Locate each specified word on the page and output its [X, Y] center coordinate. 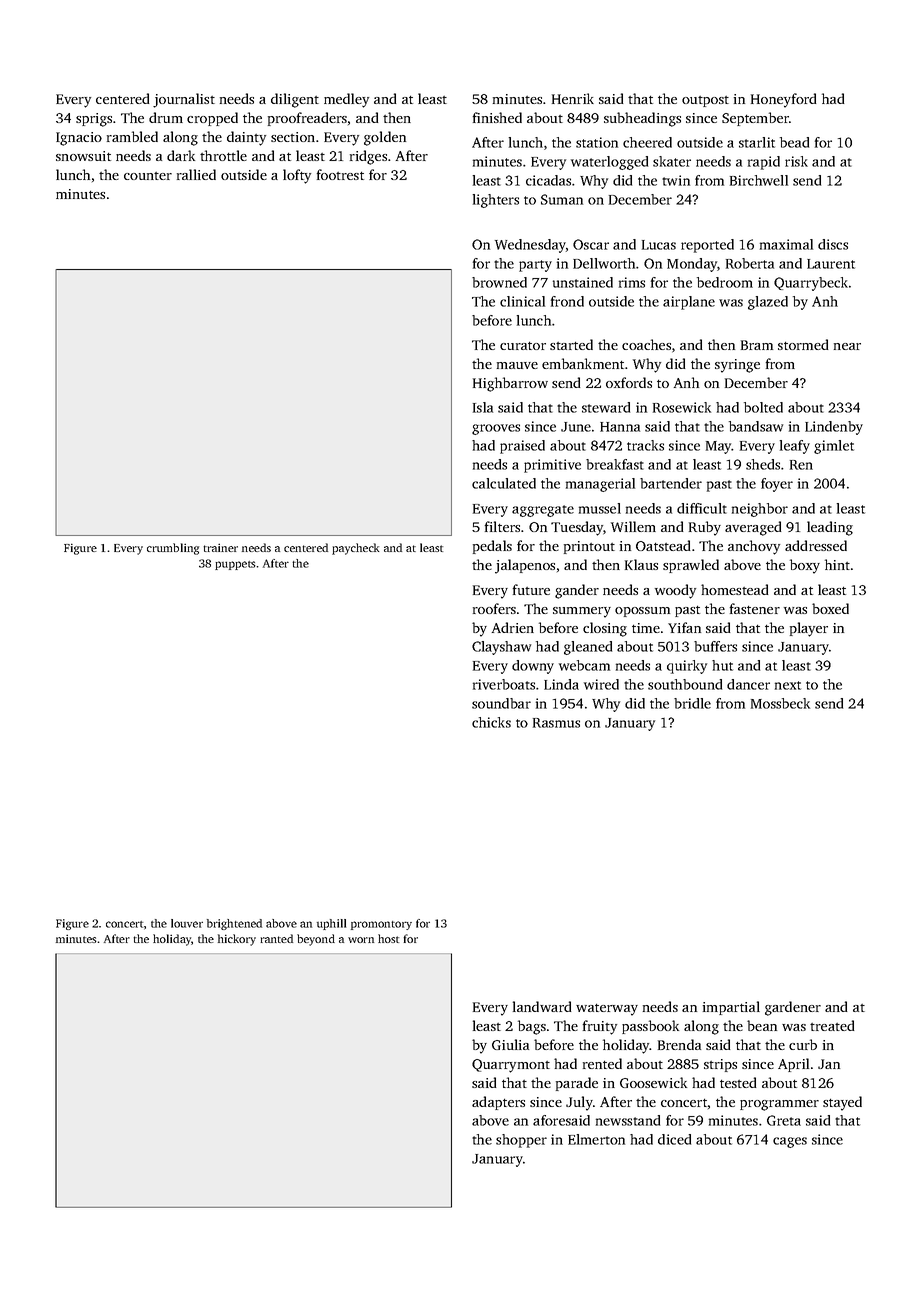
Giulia [510, 1044]
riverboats [504, 684]
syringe [737, 366]
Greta [784, 1120]
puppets [235, 565]
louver [187, 923]
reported [707, 246]
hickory [237, 940]
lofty [297, 176]
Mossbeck [780, 703]
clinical [522, 301]
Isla [483, 407]
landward [542, 1006]
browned [499, 282]
